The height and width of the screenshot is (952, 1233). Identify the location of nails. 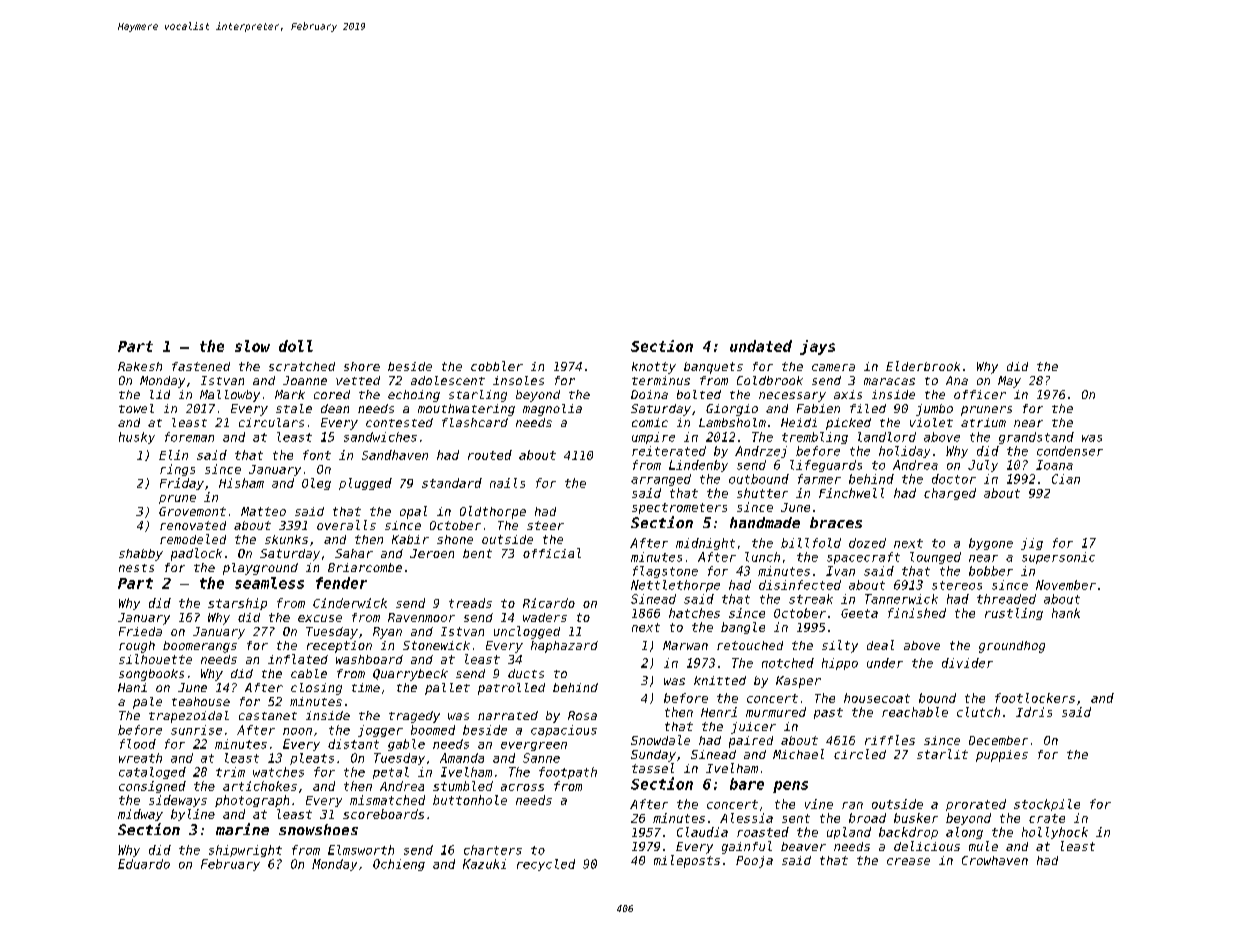
(507, 483).
